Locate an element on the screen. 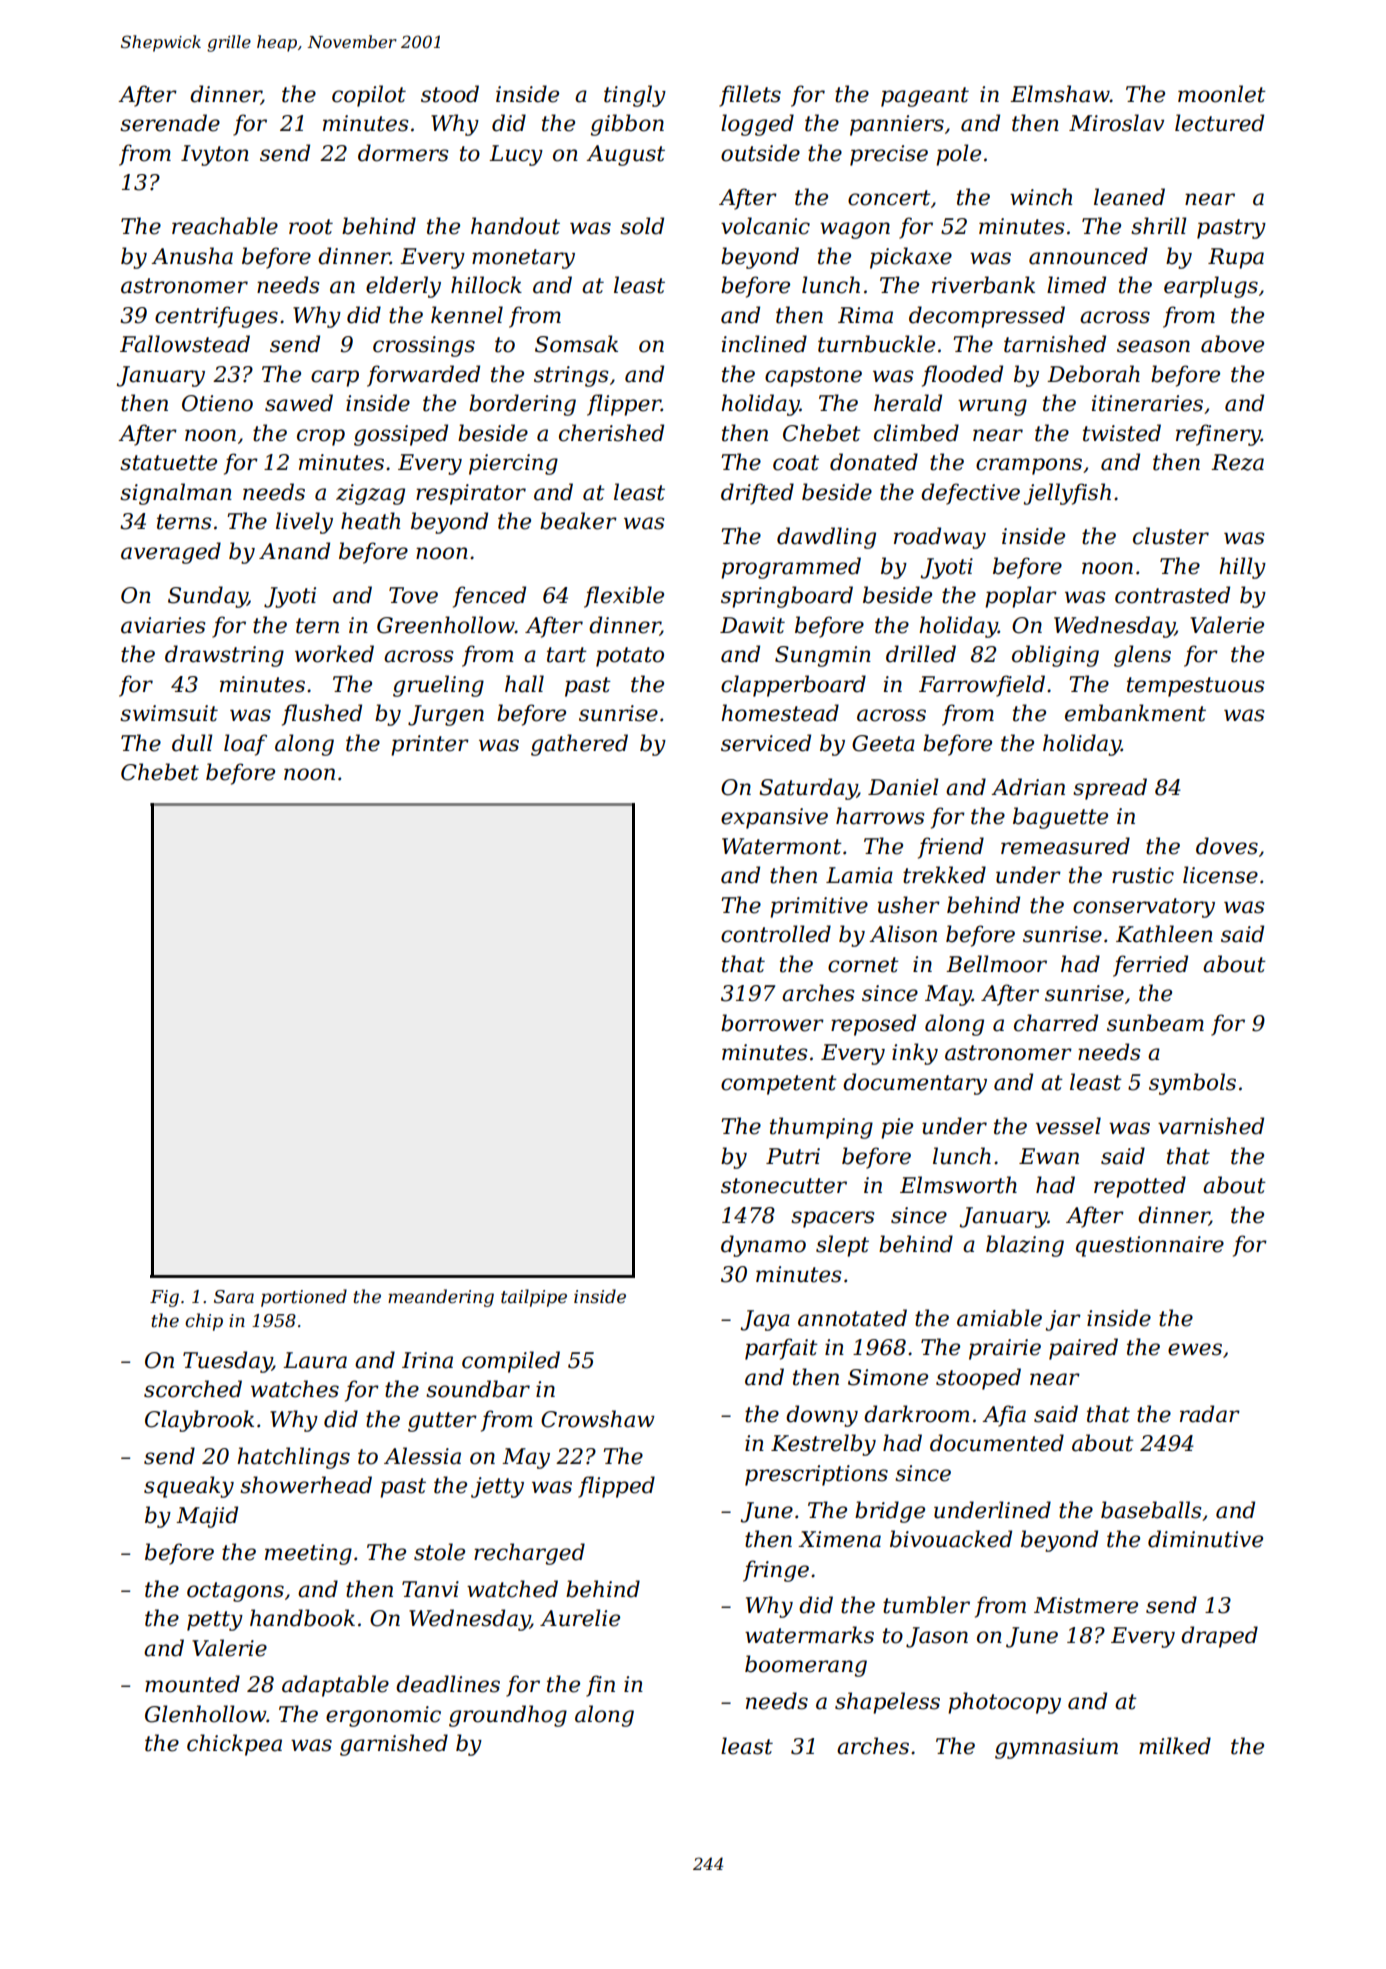 The image size is (1386, 1969). Dawit is located at coordinates (752, 625).
